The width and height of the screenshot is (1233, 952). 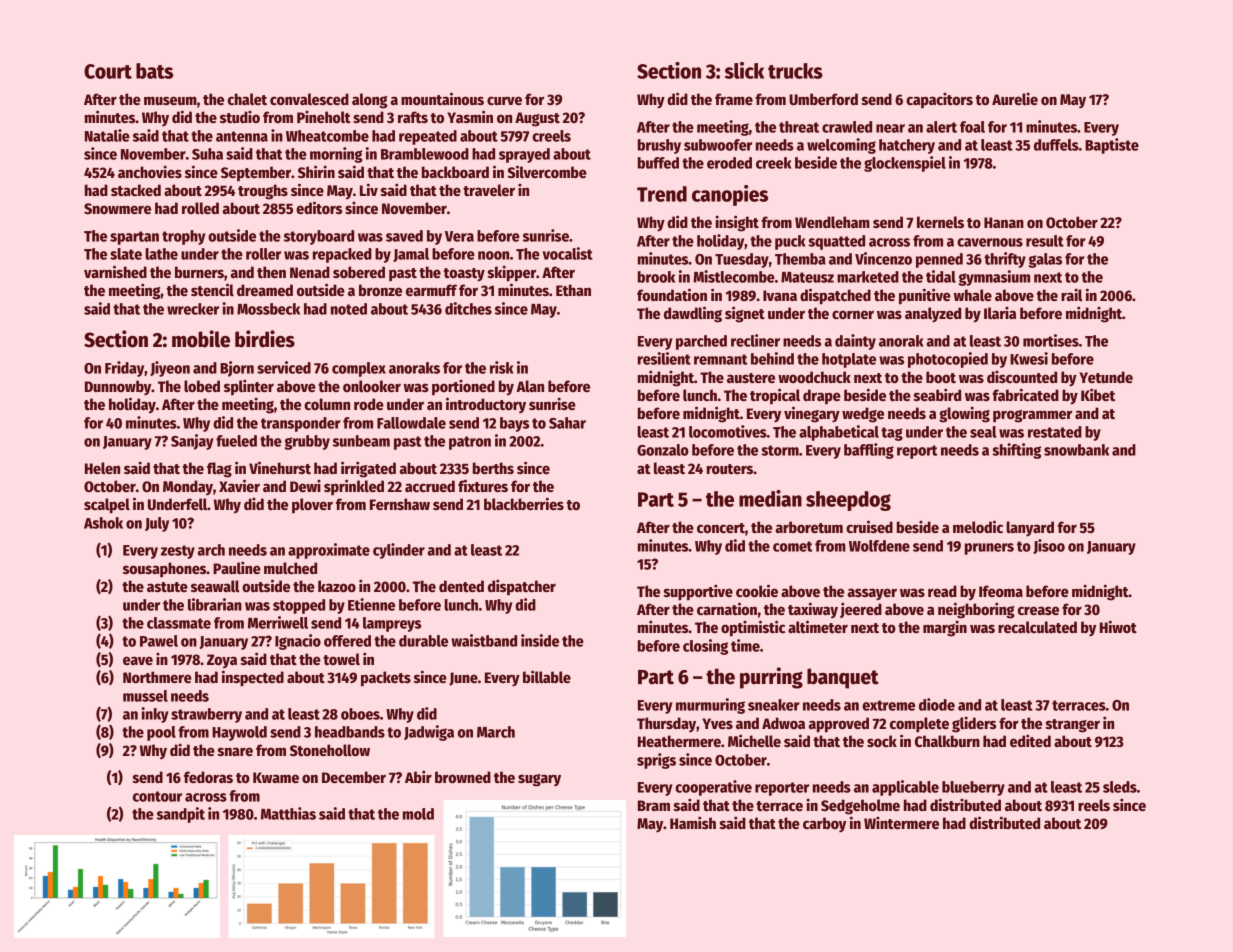 I want to click on Vincenzo, so click(x=883, y=258).
